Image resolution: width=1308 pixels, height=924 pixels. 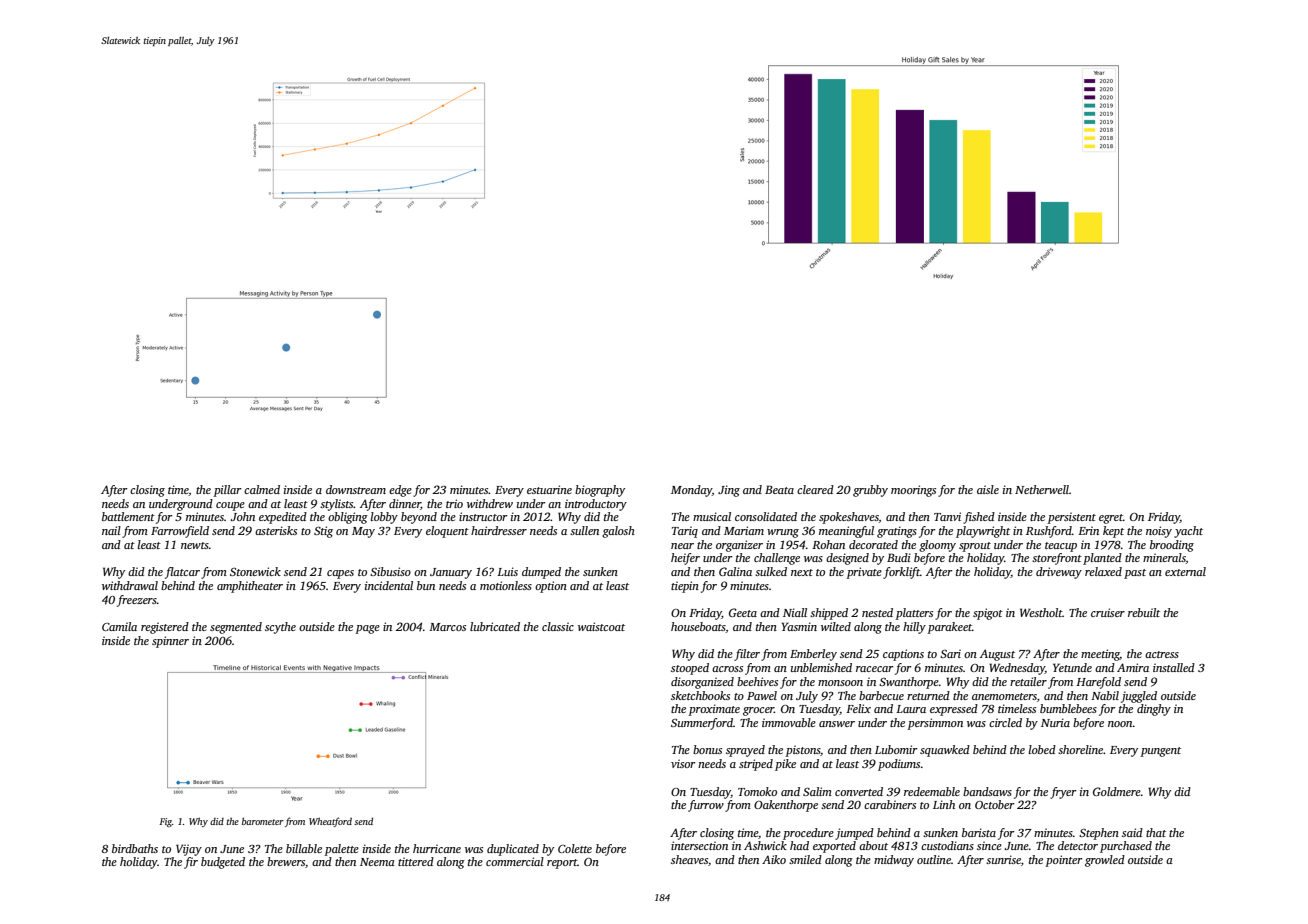 What do you see at coordinates (1154, 710) in the screenshot?
I see `dinghy` at bounding box center [1154, 710].
